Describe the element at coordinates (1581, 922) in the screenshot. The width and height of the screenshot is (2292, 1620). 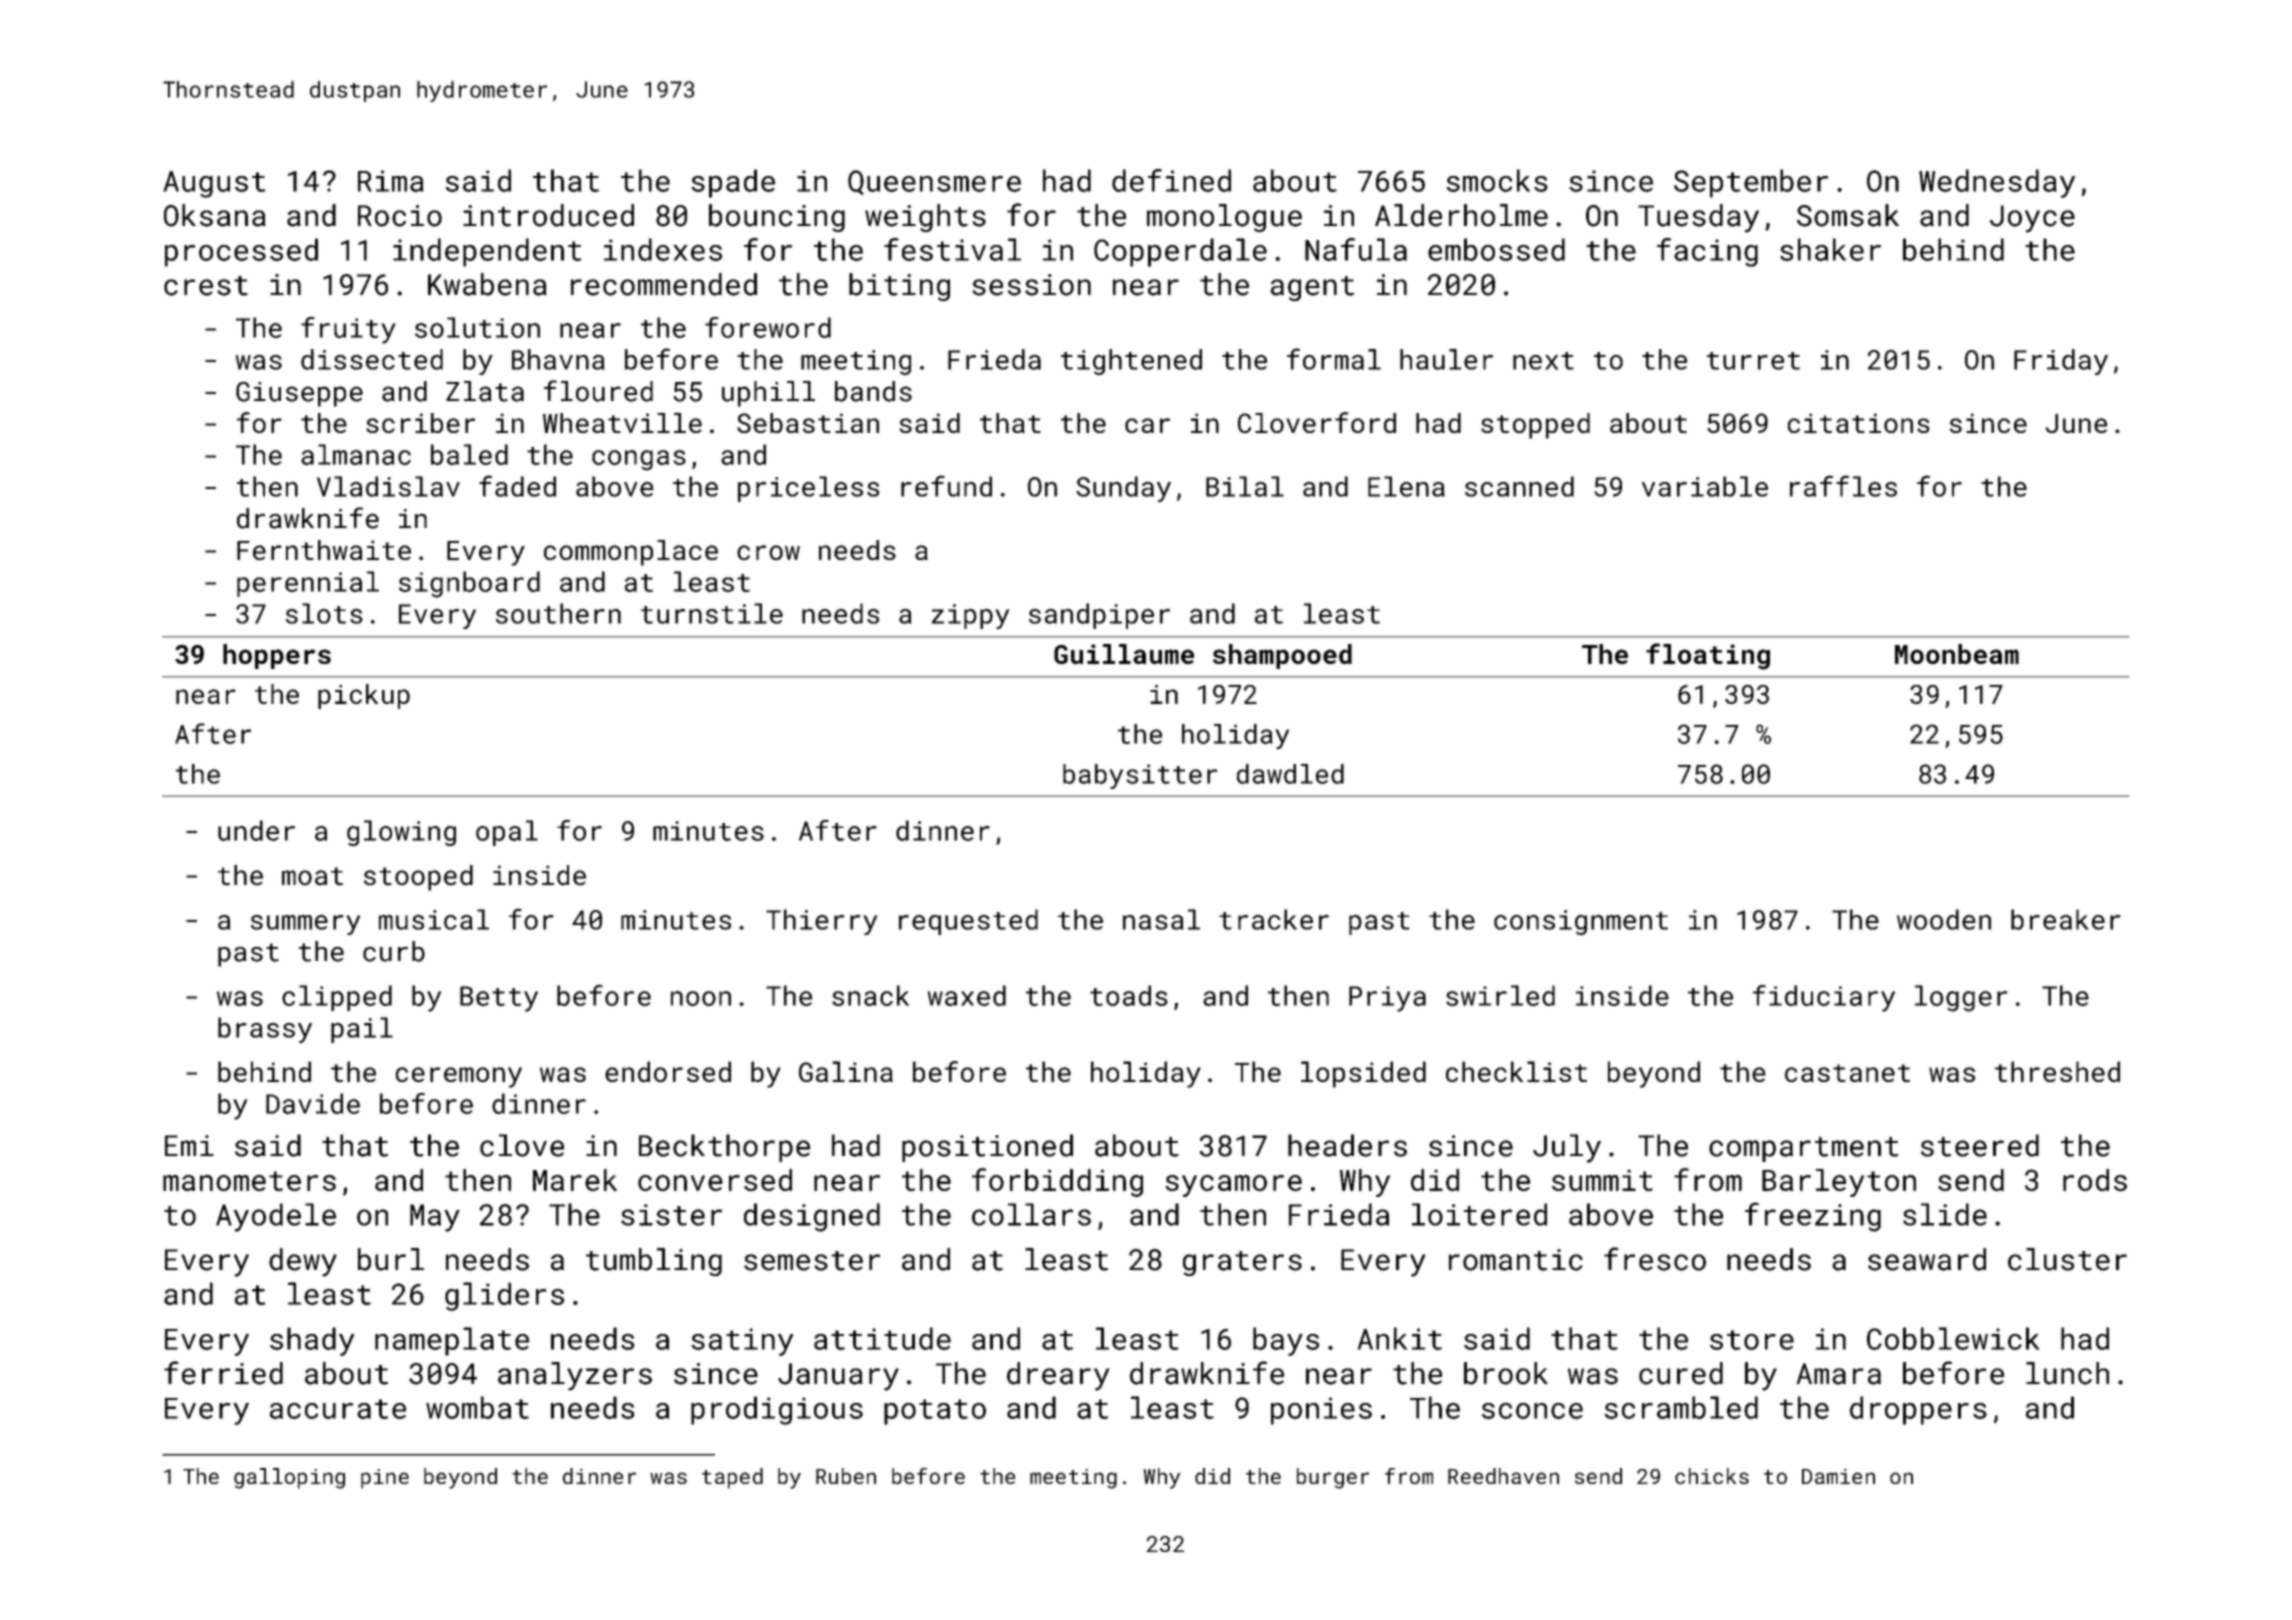
I see `consignment` at that location.
